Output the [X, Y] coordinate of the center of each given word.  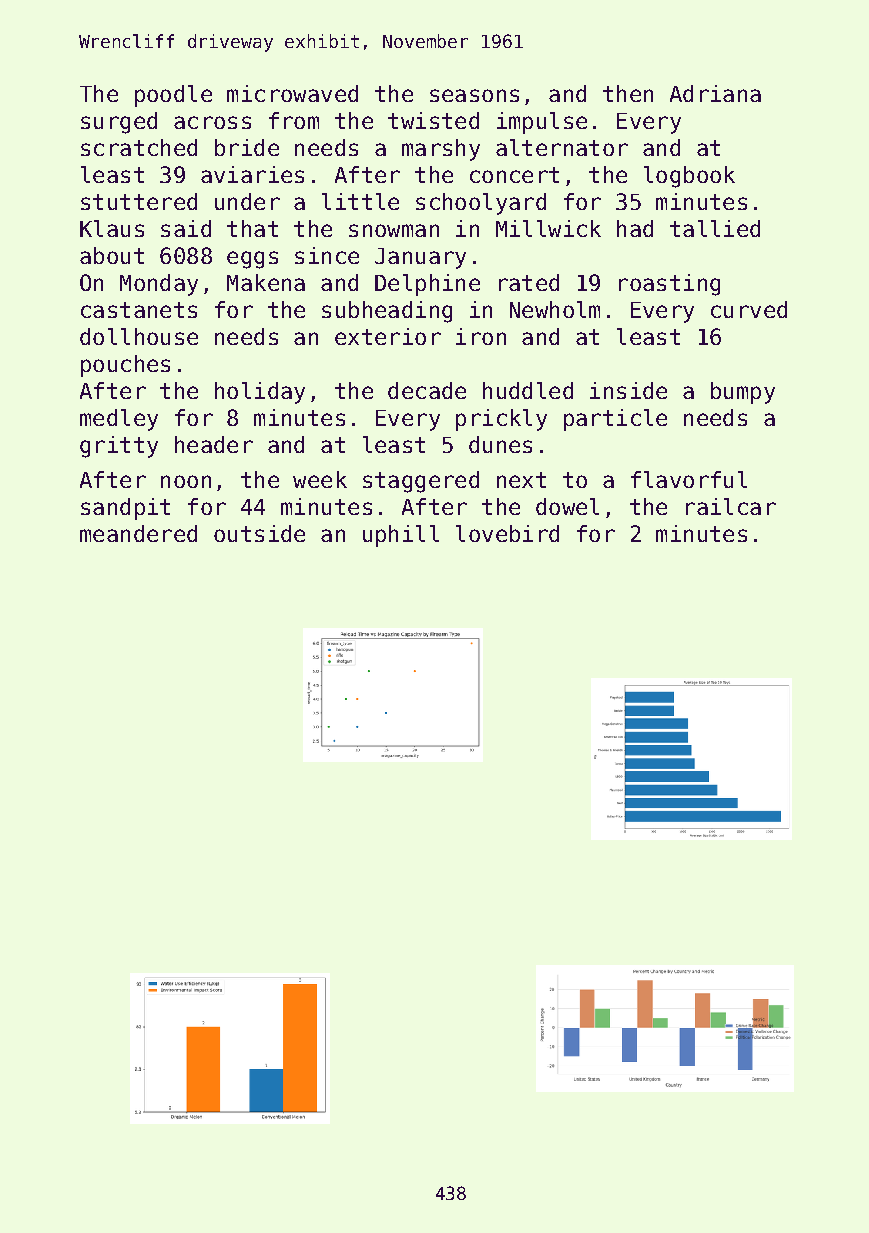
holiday [260, 393]
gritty [119, 447]
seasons [474, 95]
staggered [421, 482]
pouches [125, 366]
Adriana [715, 93]
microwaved [292, 93]
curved [749, 309]
